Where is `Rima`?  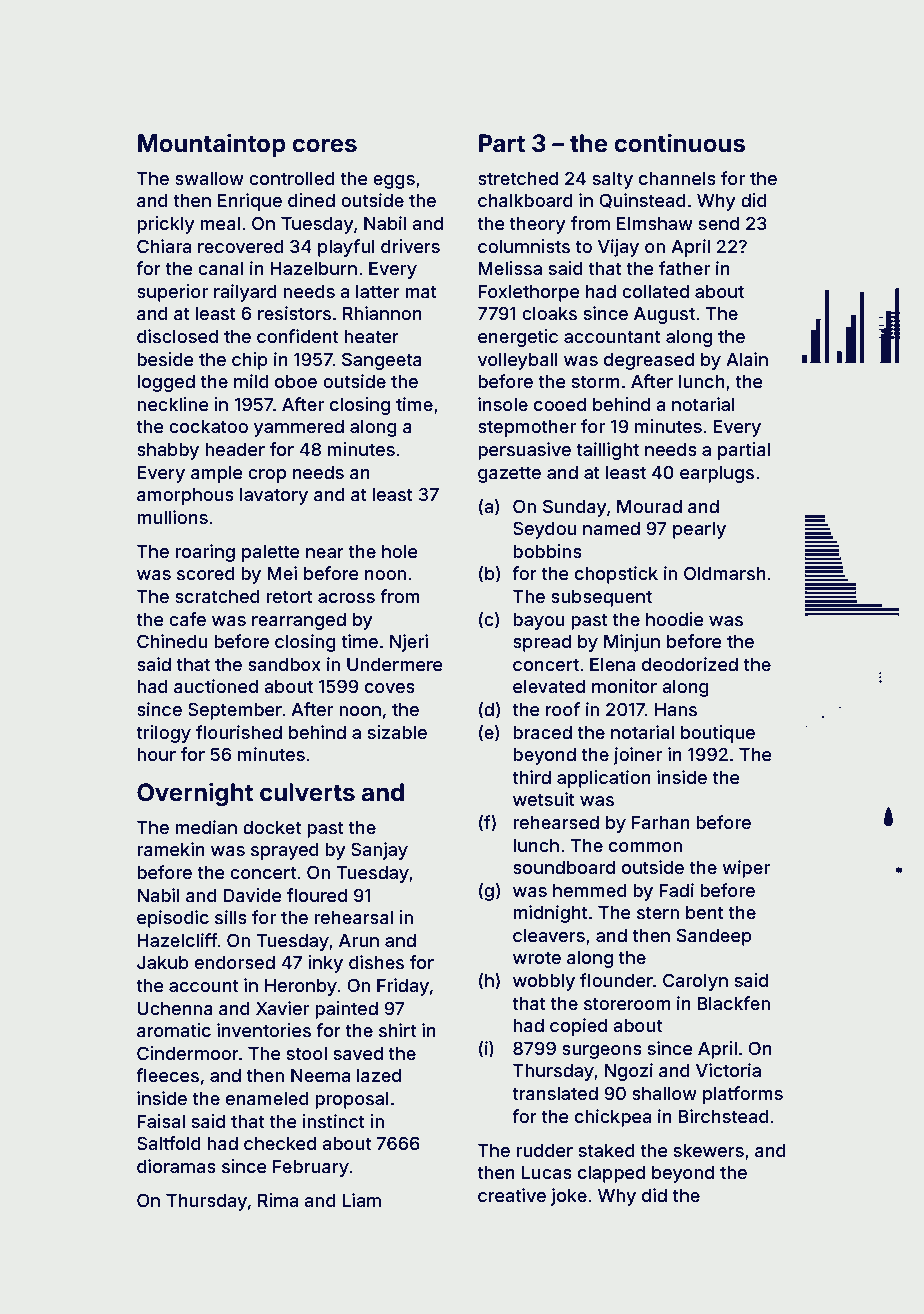
Rima is located at coordinates (278, 1200).
